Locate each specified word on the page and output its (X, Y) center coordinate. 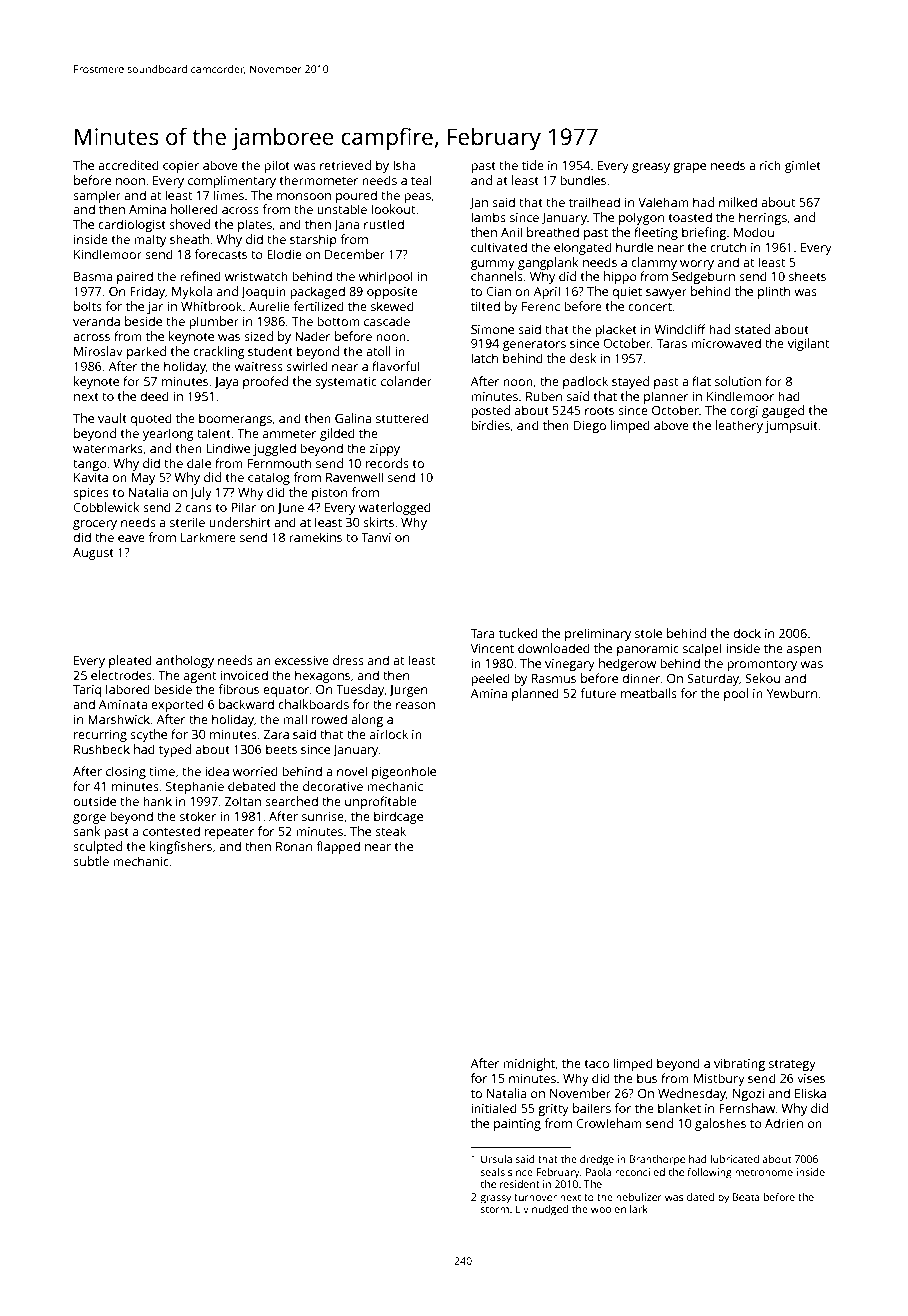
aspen (804, 651)
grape (689, 168)
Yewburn (792, 693)
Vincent (492, 648)
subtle (91, 861)
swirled (307, 366)
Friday (147, 292)
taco (596, 1064)
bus (647, 1078)
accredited (128, 165)
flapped (338, 847)
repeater (229, 833)
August (93, 554)
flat (701, 381)
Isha (404, 165)
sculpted (97, 847)
